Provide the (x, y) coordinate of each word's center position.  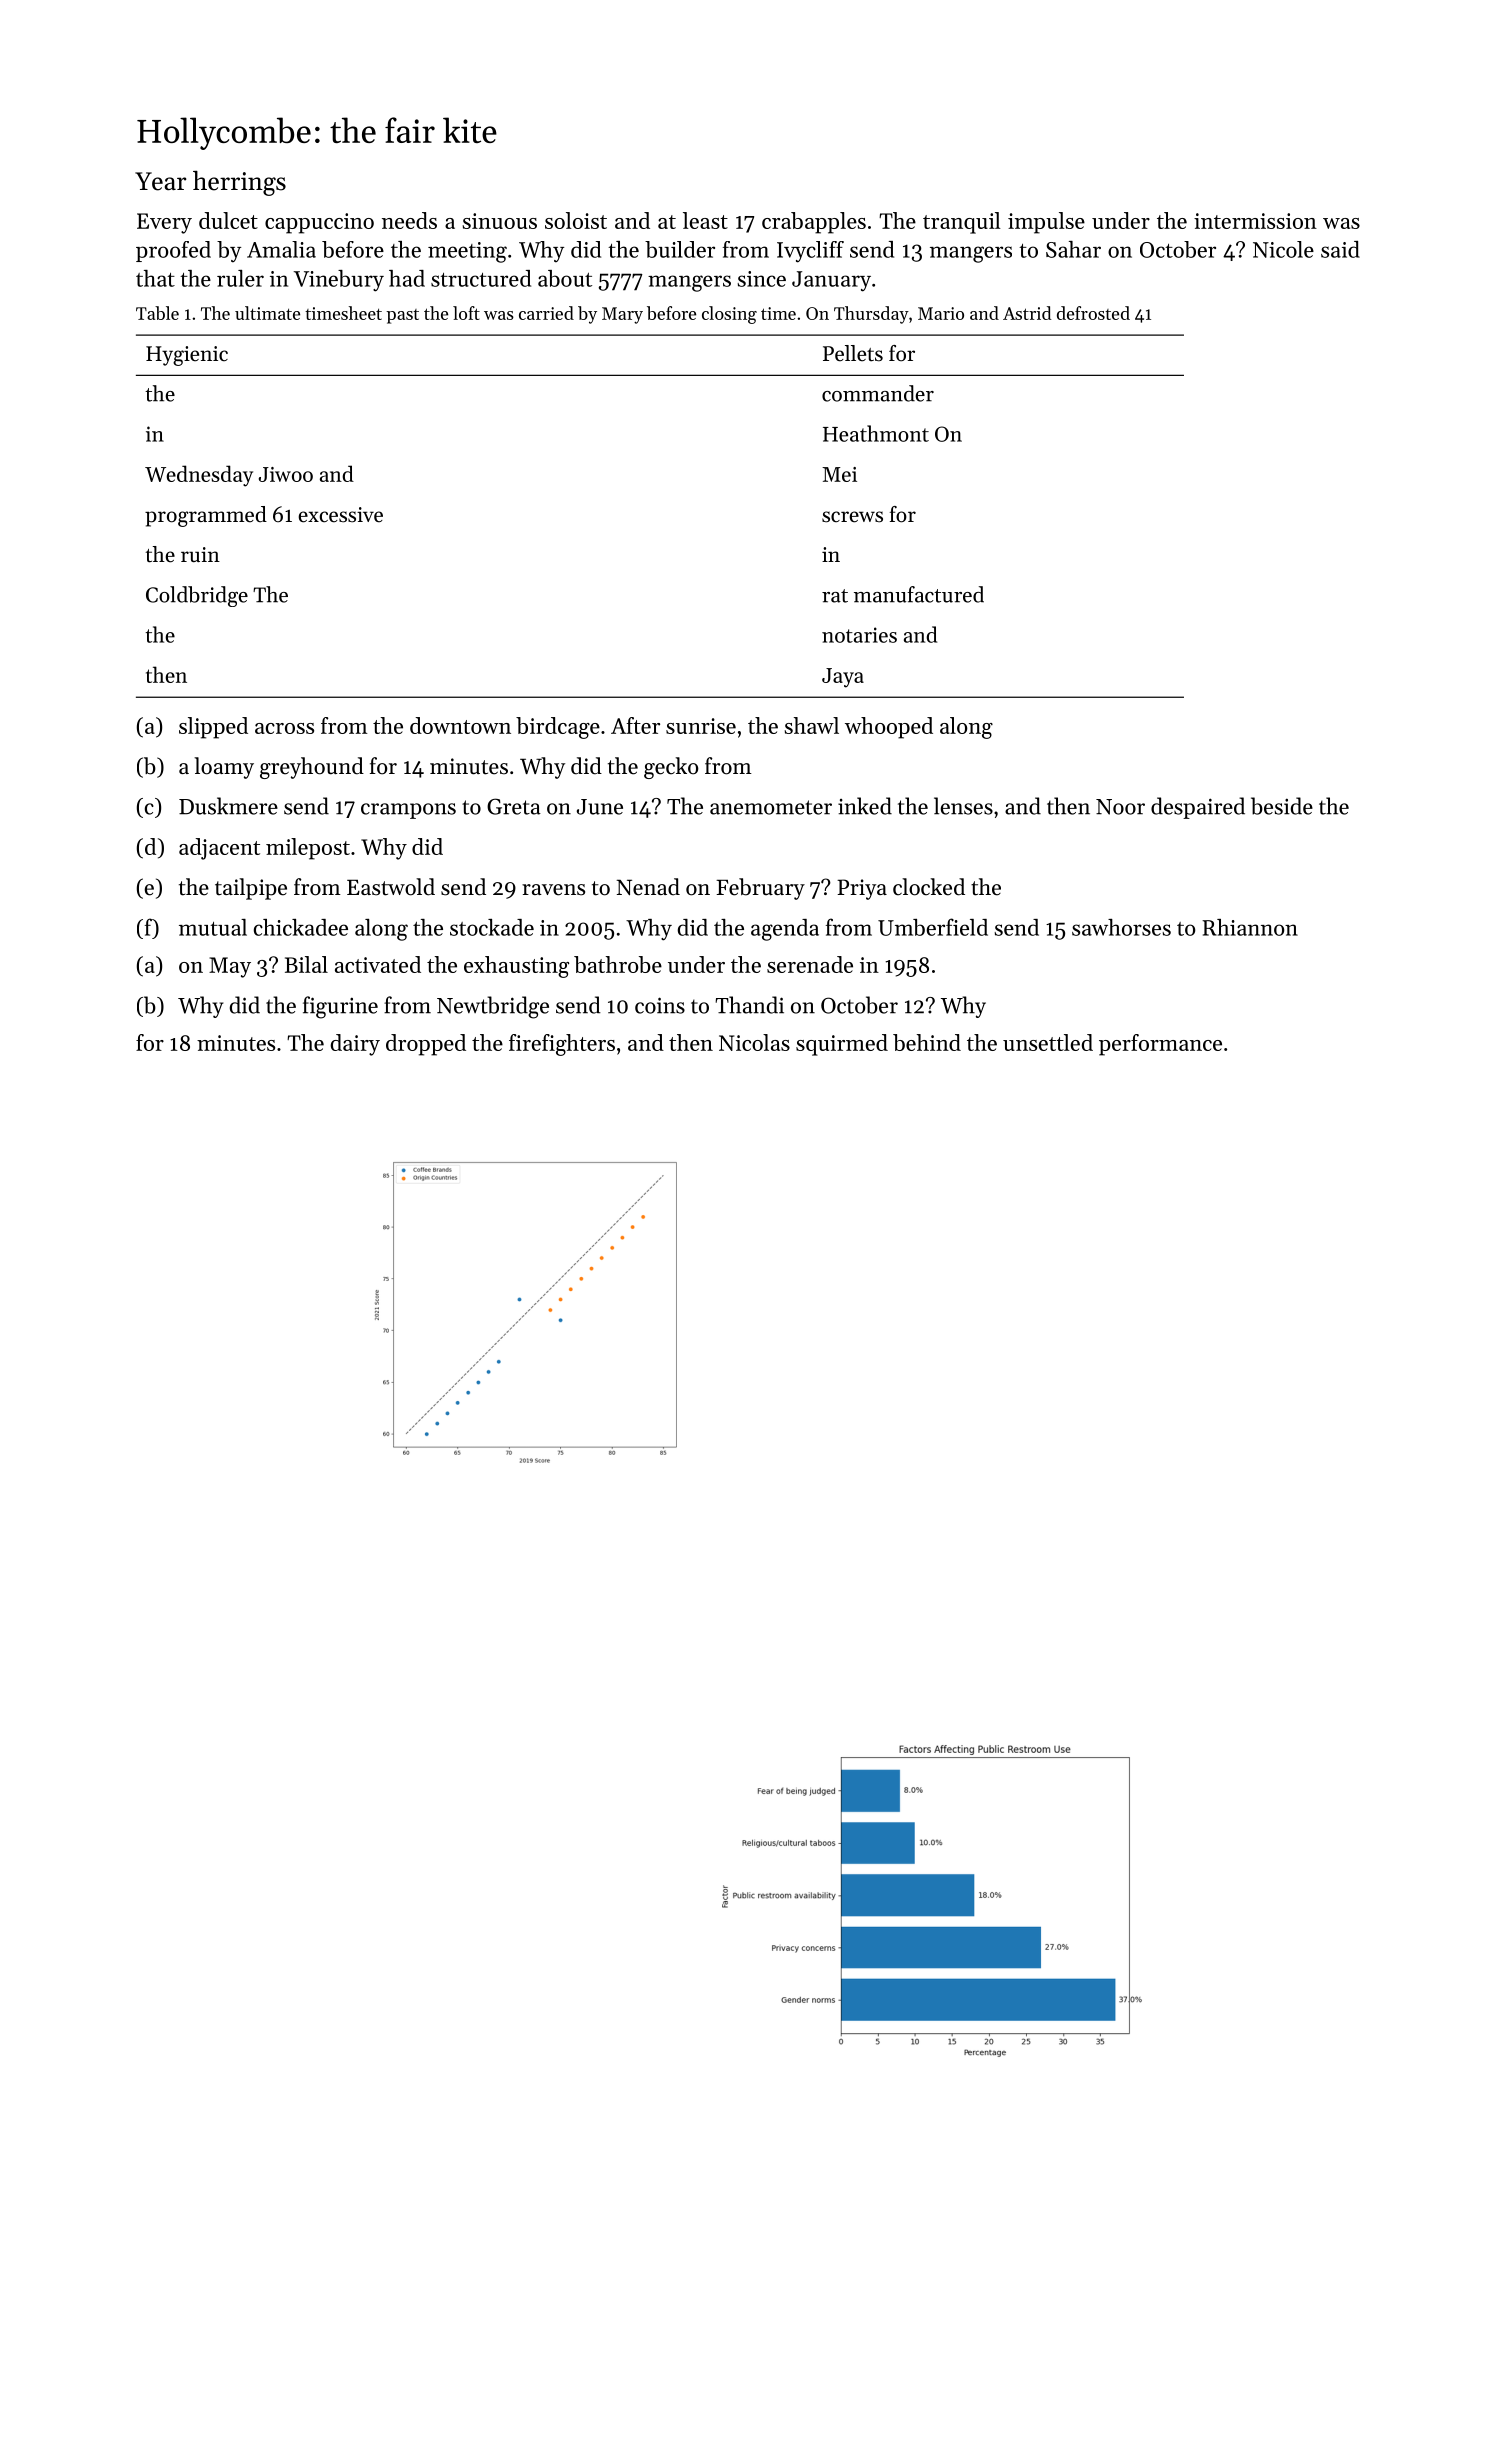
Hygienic (187, 356)
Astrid (1027, 313)
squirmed (842, 1045)
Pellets (853, 353)
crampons (408, 811)
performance (1160, 1045)
